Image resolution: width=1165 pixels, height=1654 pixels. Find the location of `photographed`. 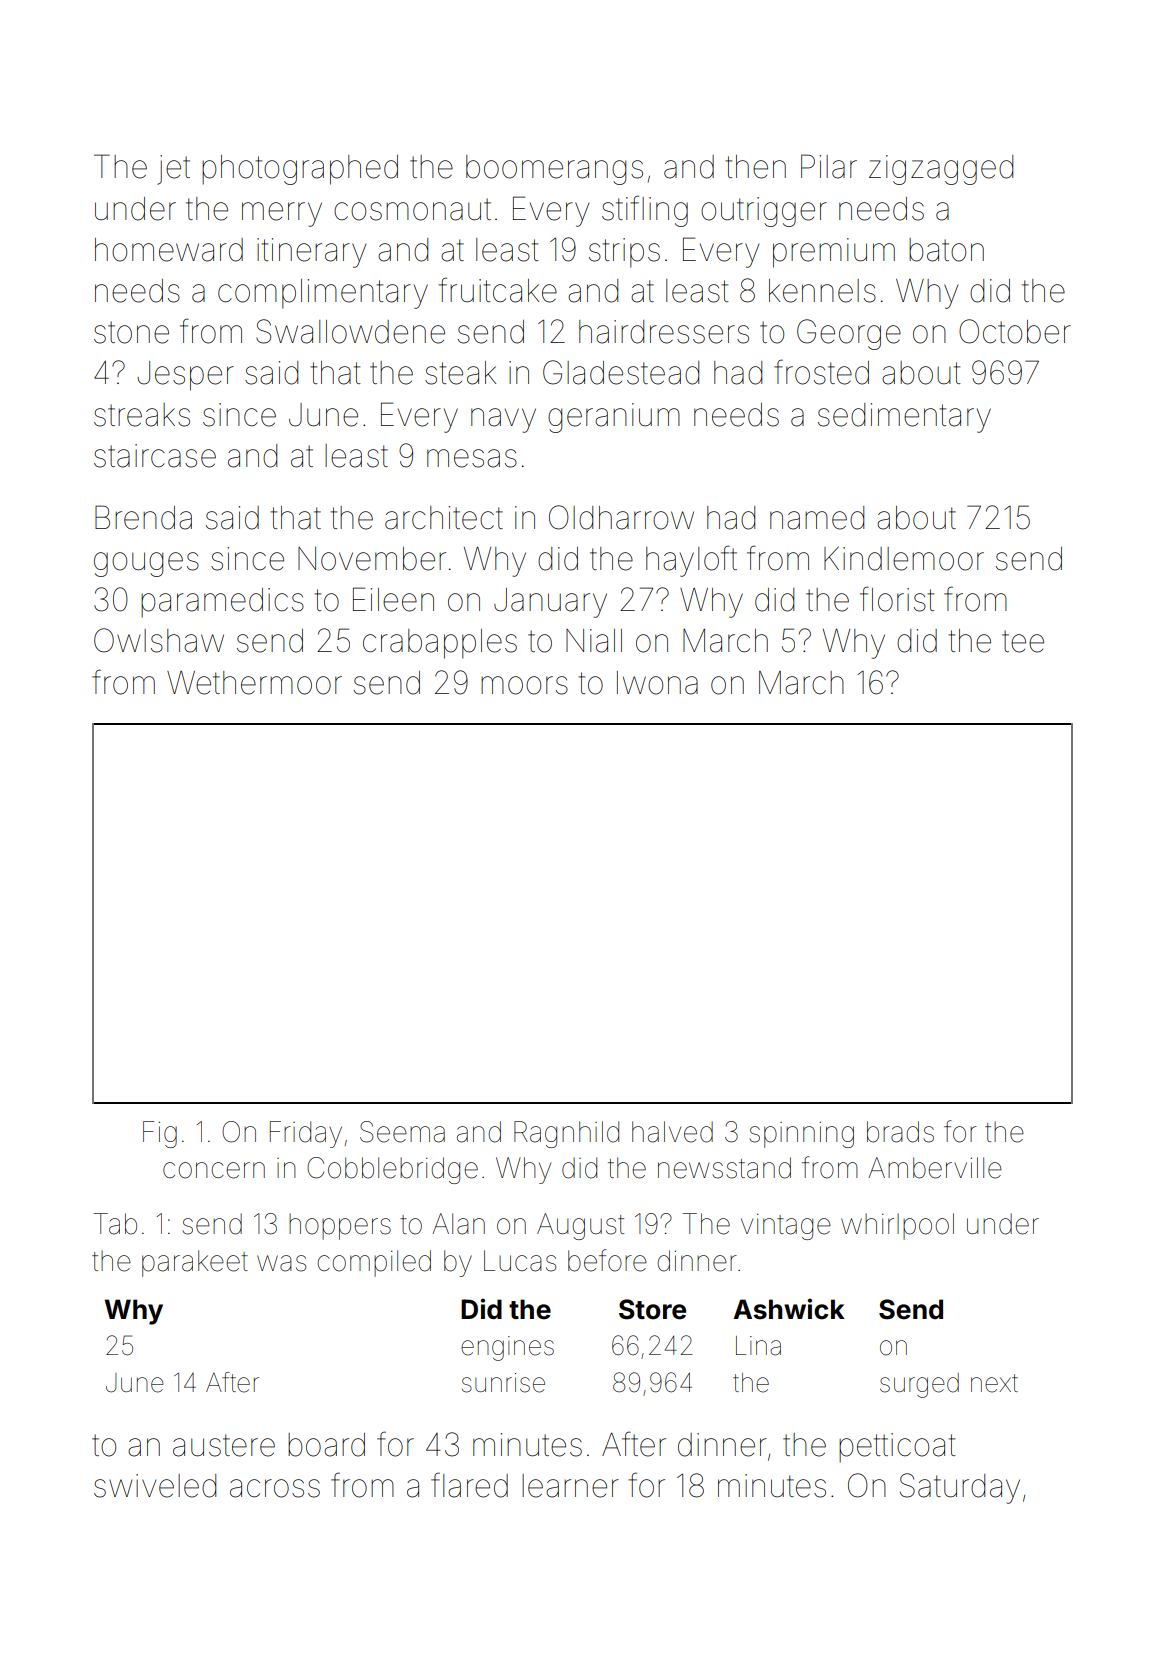

photographed is located at coordinates (300, 170).
